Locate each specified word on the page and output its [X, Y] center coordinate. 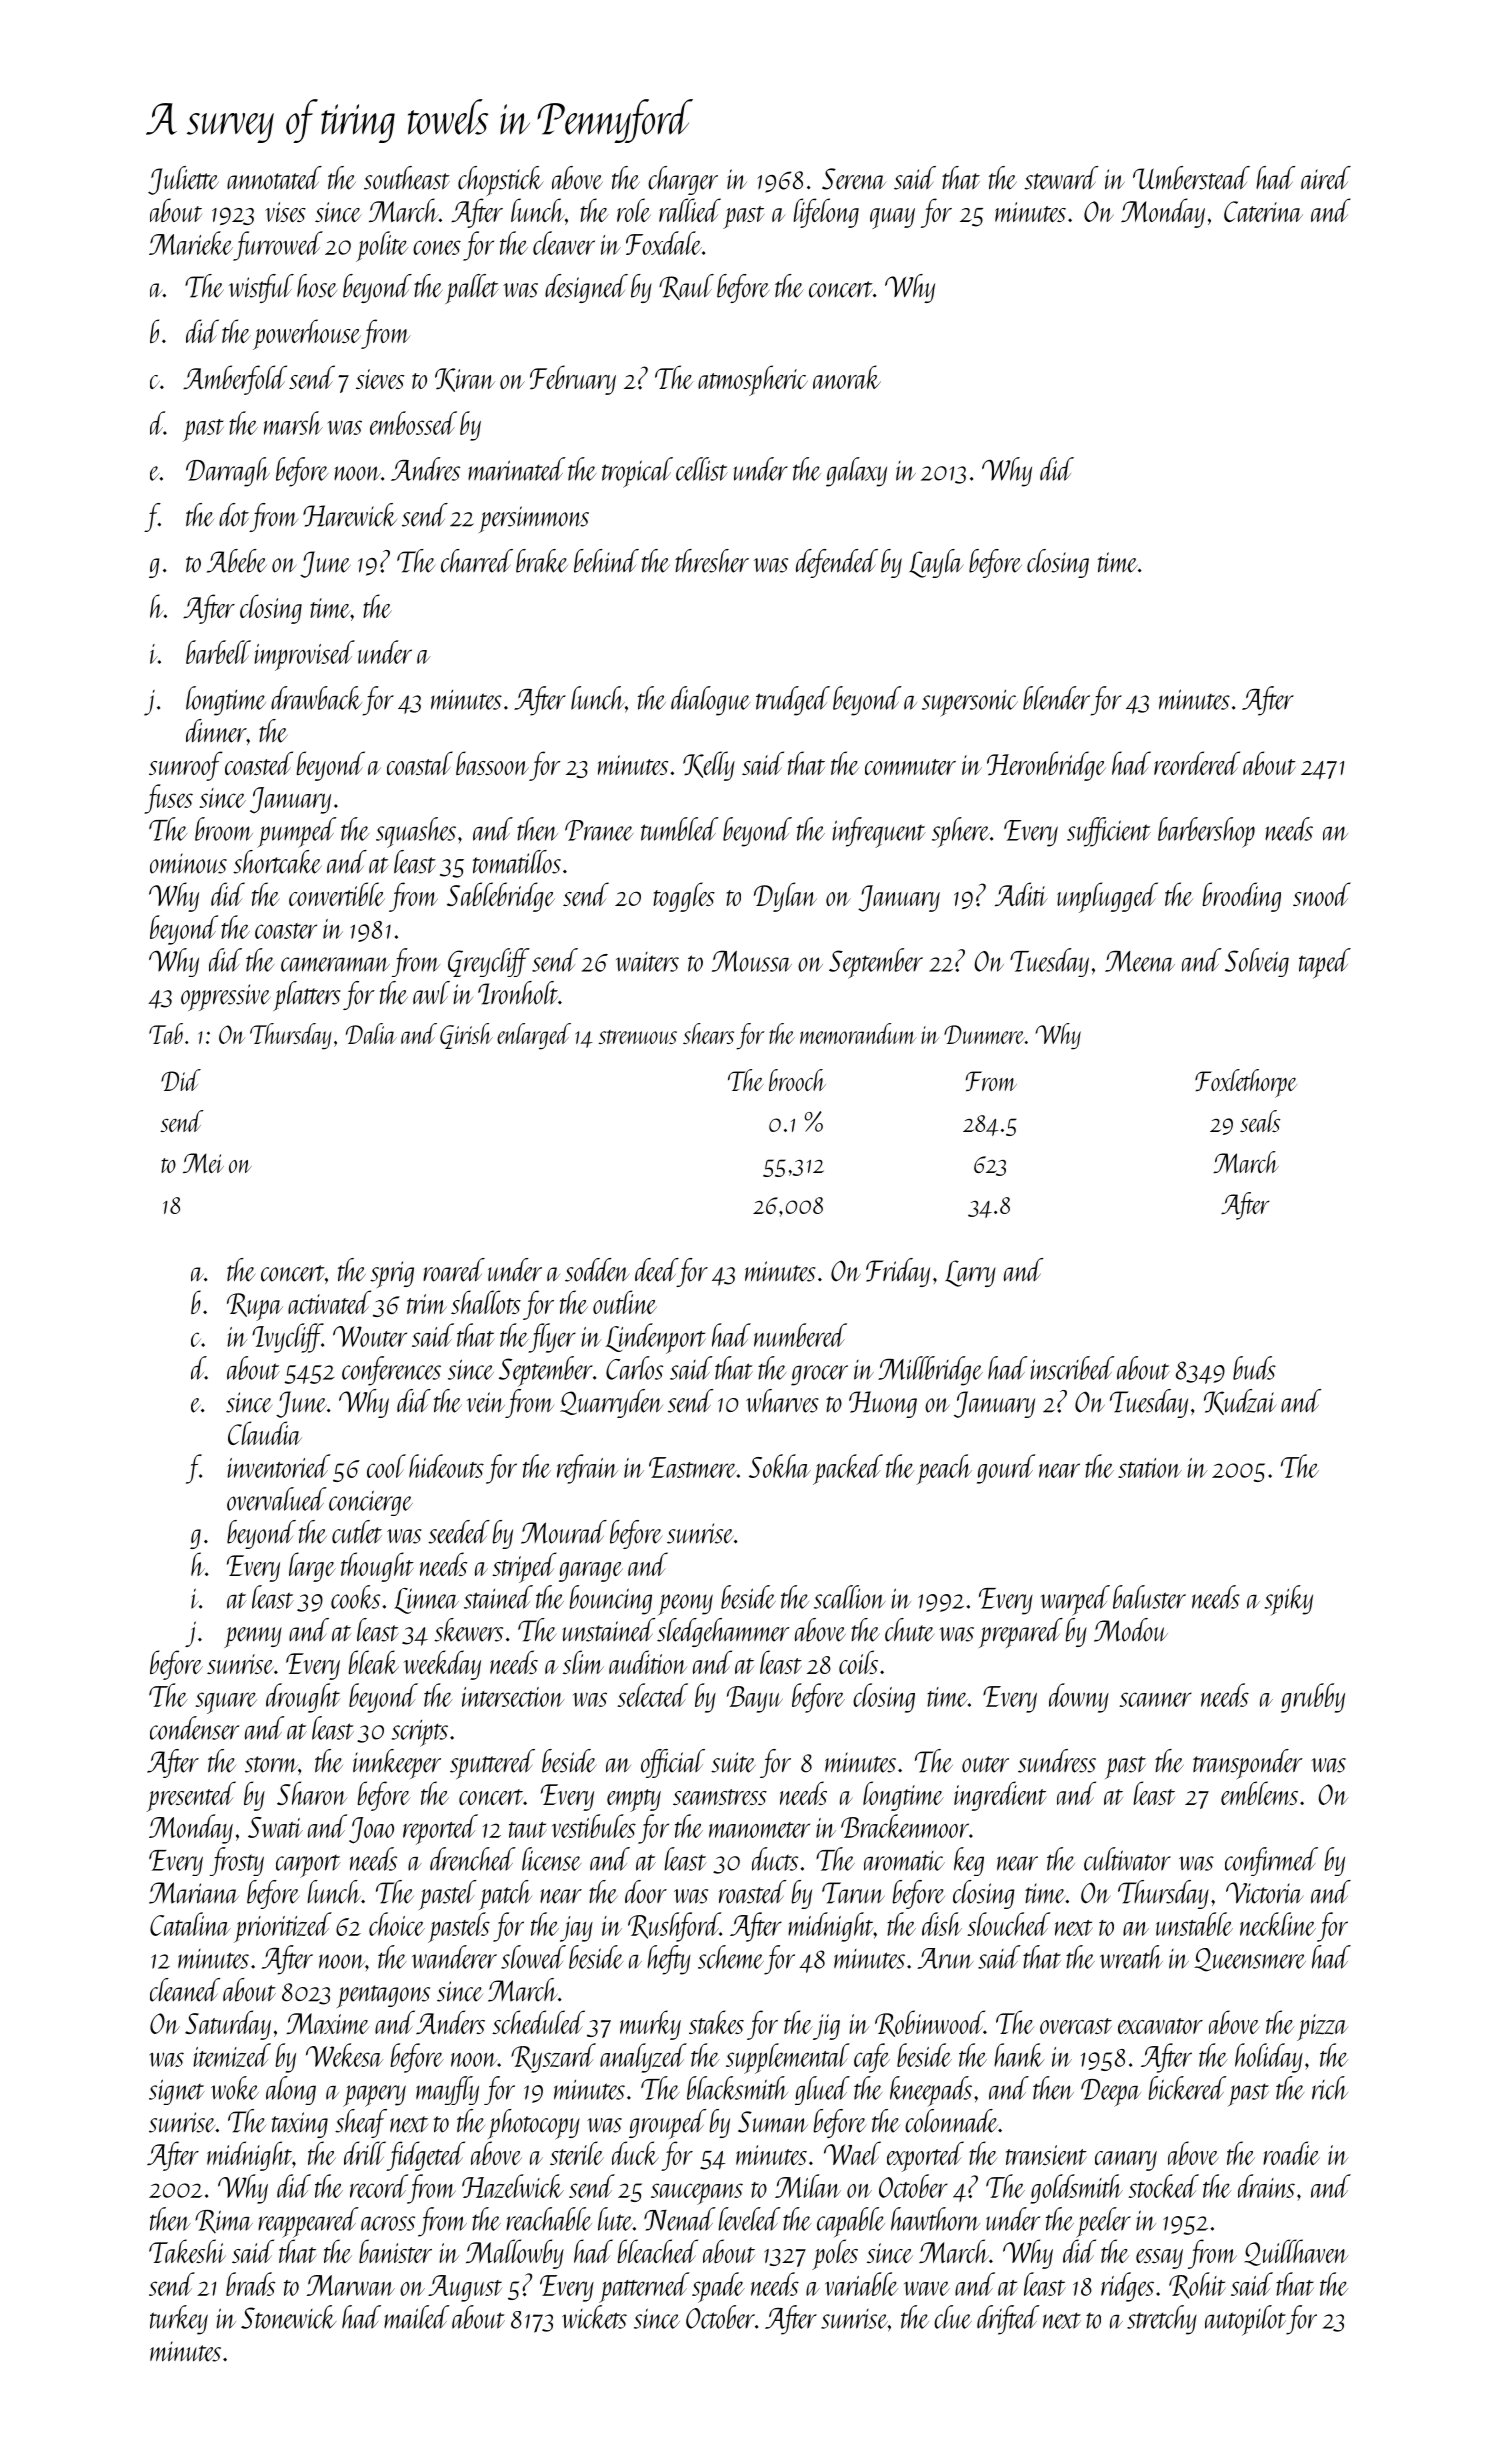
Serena [854, 179]
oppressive [226, 997]
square [226, 1703]
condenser [194, 1728]
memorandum [858, 1033]
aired [1326, 178]
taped [1325, 963]
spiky [1289, 1600]
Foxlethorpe [1246, 1083]
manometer [759, 1830]
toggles [684, 897]
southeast [407, 178]
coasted [259, 763]
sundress [1057, 1761]
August [465, 2288]
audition [648, 1662]
